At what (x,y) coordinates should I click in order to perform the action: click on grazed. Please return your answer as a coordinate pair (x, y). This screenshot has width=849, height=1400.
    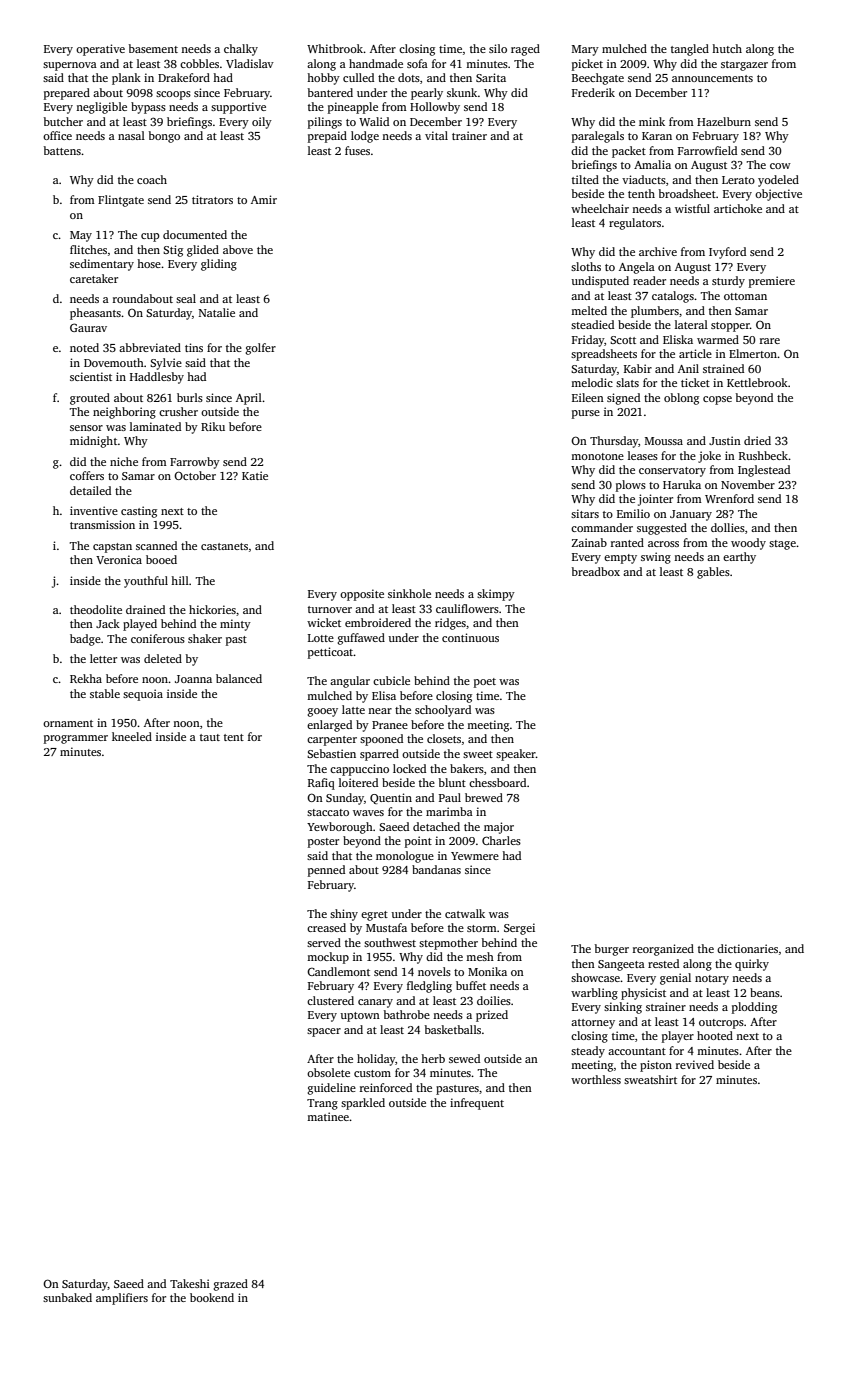
    Looking at the image, I should click on (231, 1285).
